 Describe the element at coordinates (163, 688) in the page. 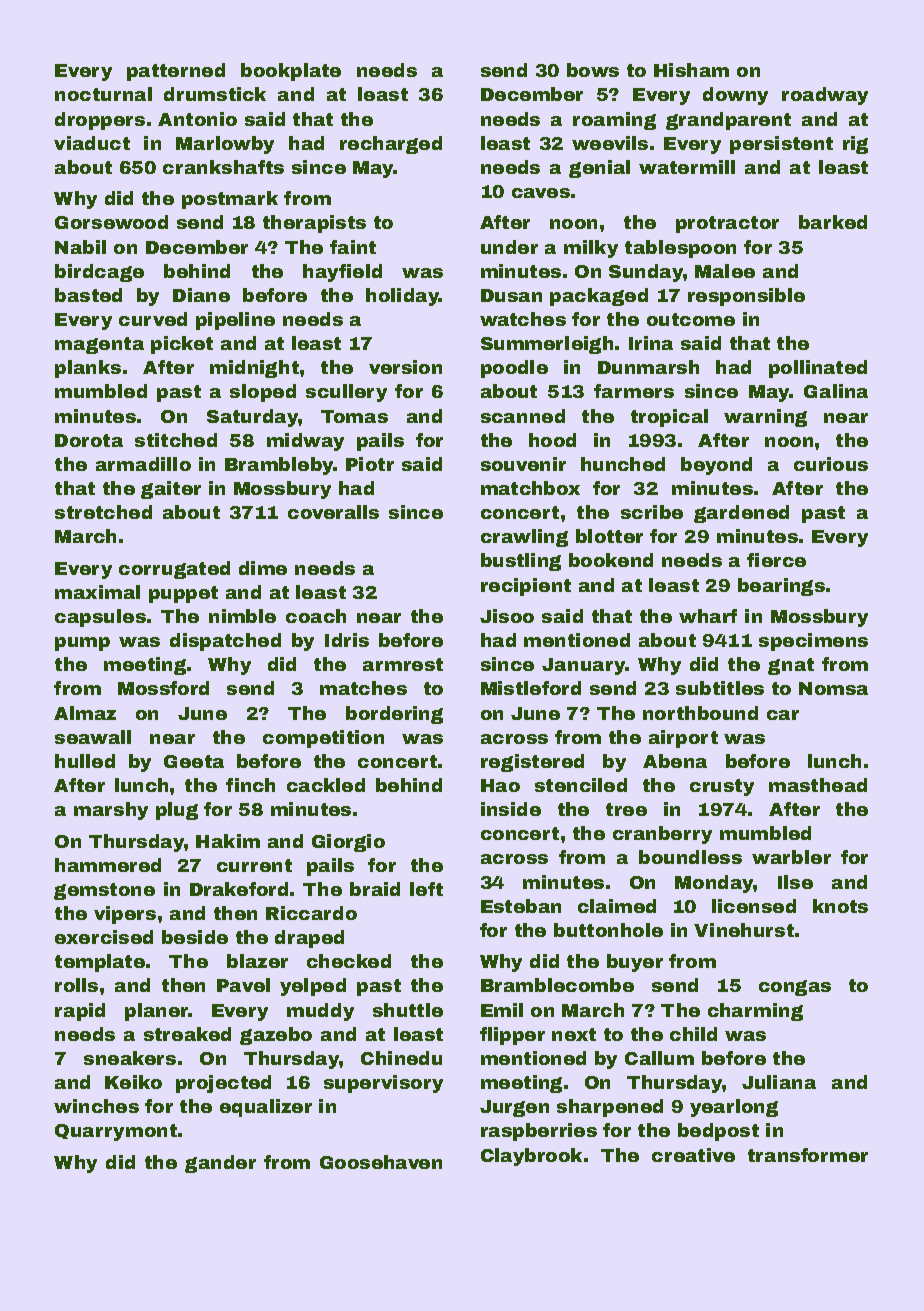

I see `Mossford` at that location.
